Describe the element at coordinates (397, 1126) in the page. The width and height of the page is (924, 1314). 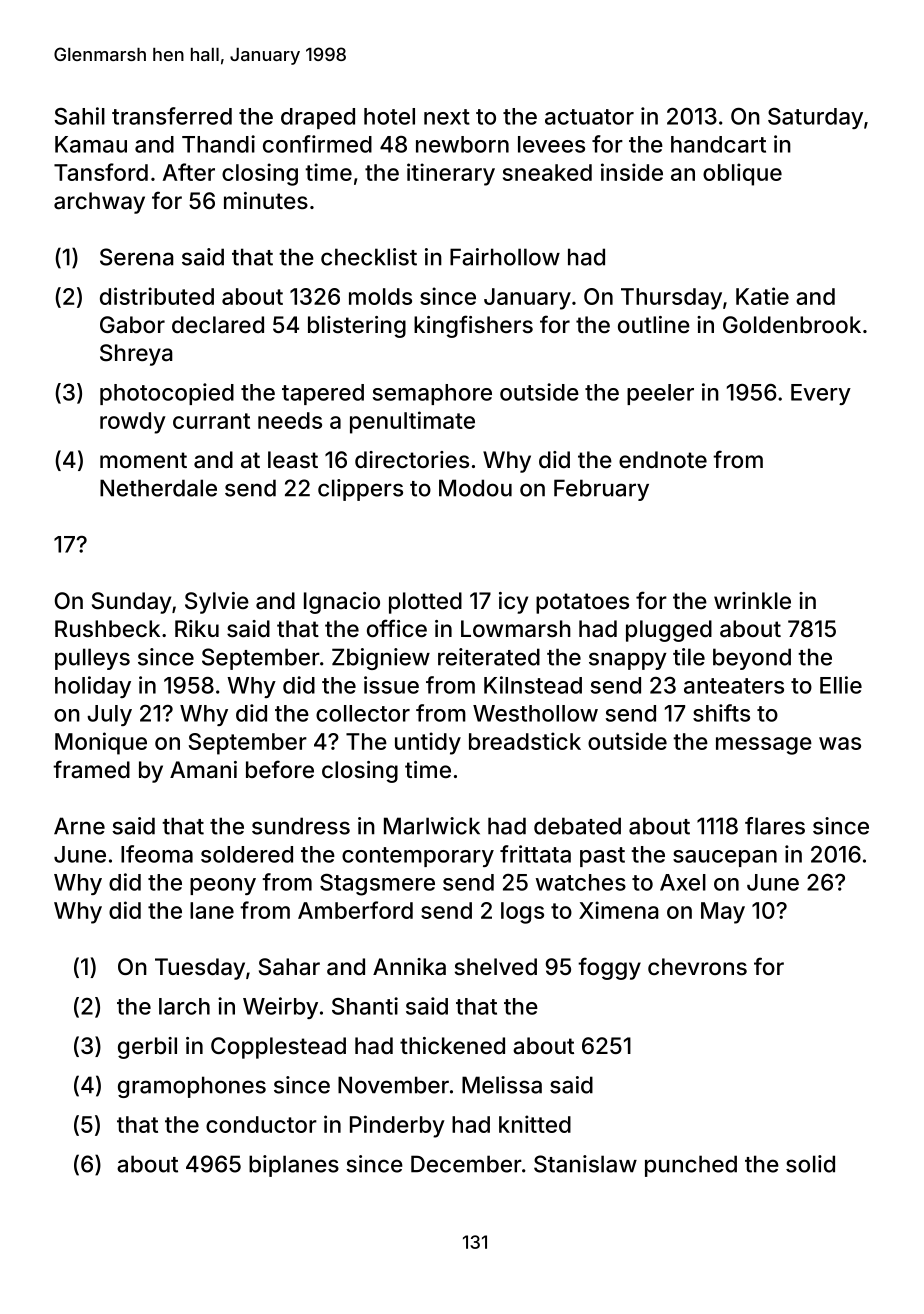
I see `Pinderby` at that location.
